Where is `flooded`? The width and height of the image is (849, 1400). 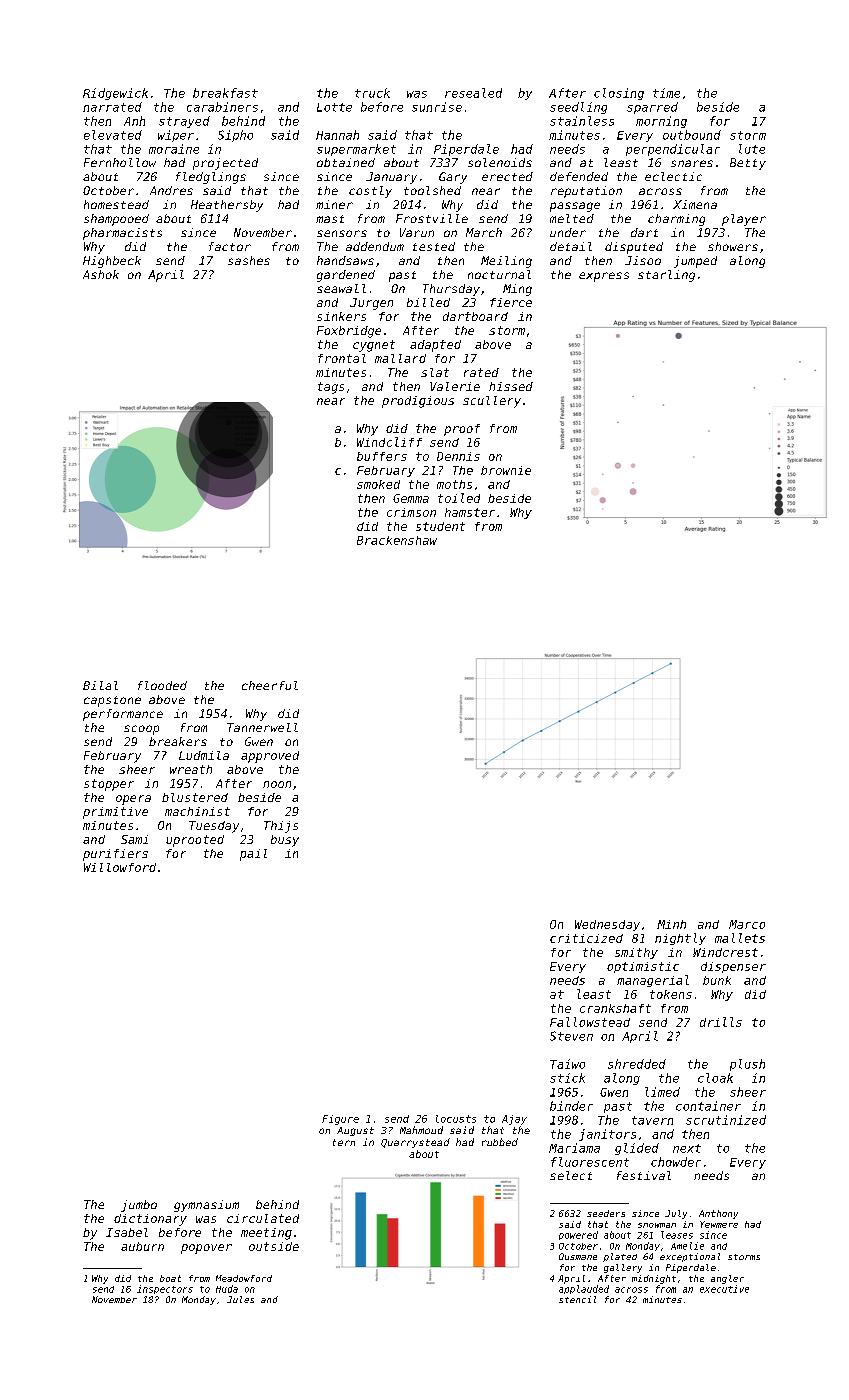
flooded is located at coordinates (162, 685).
